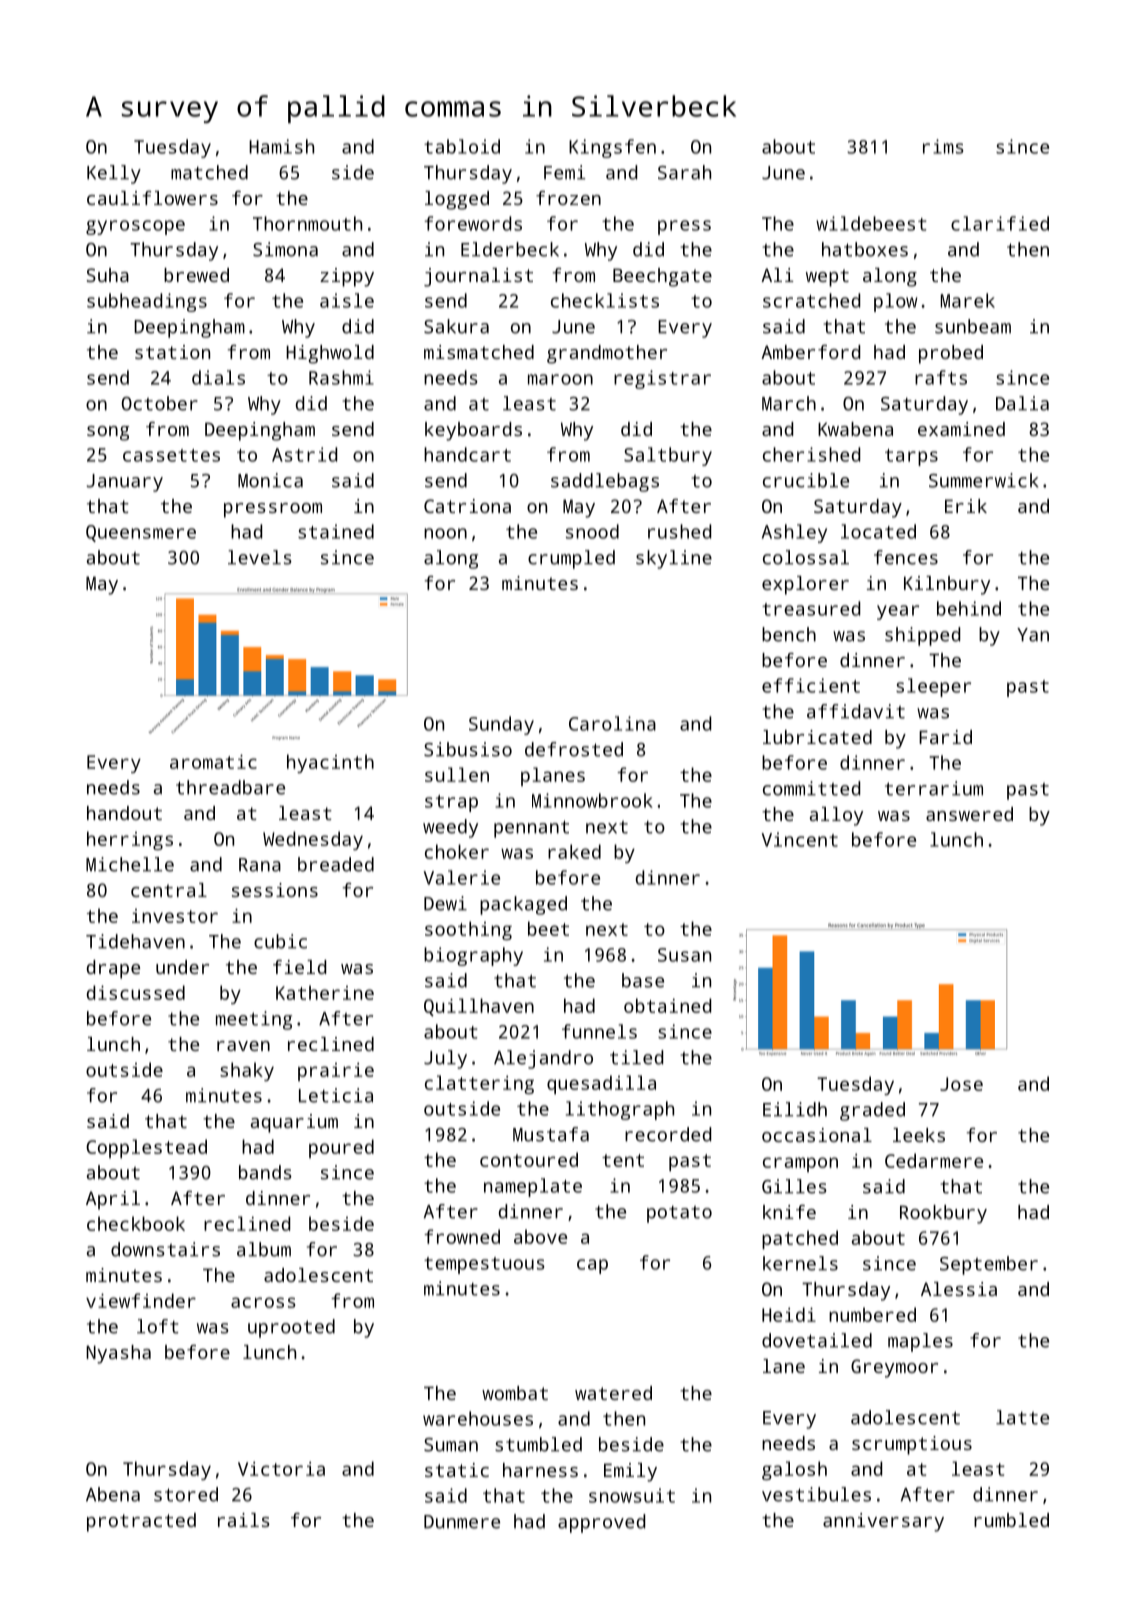 Image resolution: width=1136 pixels, height=1606 pixels. What do you see at coordinates (667, 1005) in the document?
I see `obtained` at bounding box center [667, 1005].
